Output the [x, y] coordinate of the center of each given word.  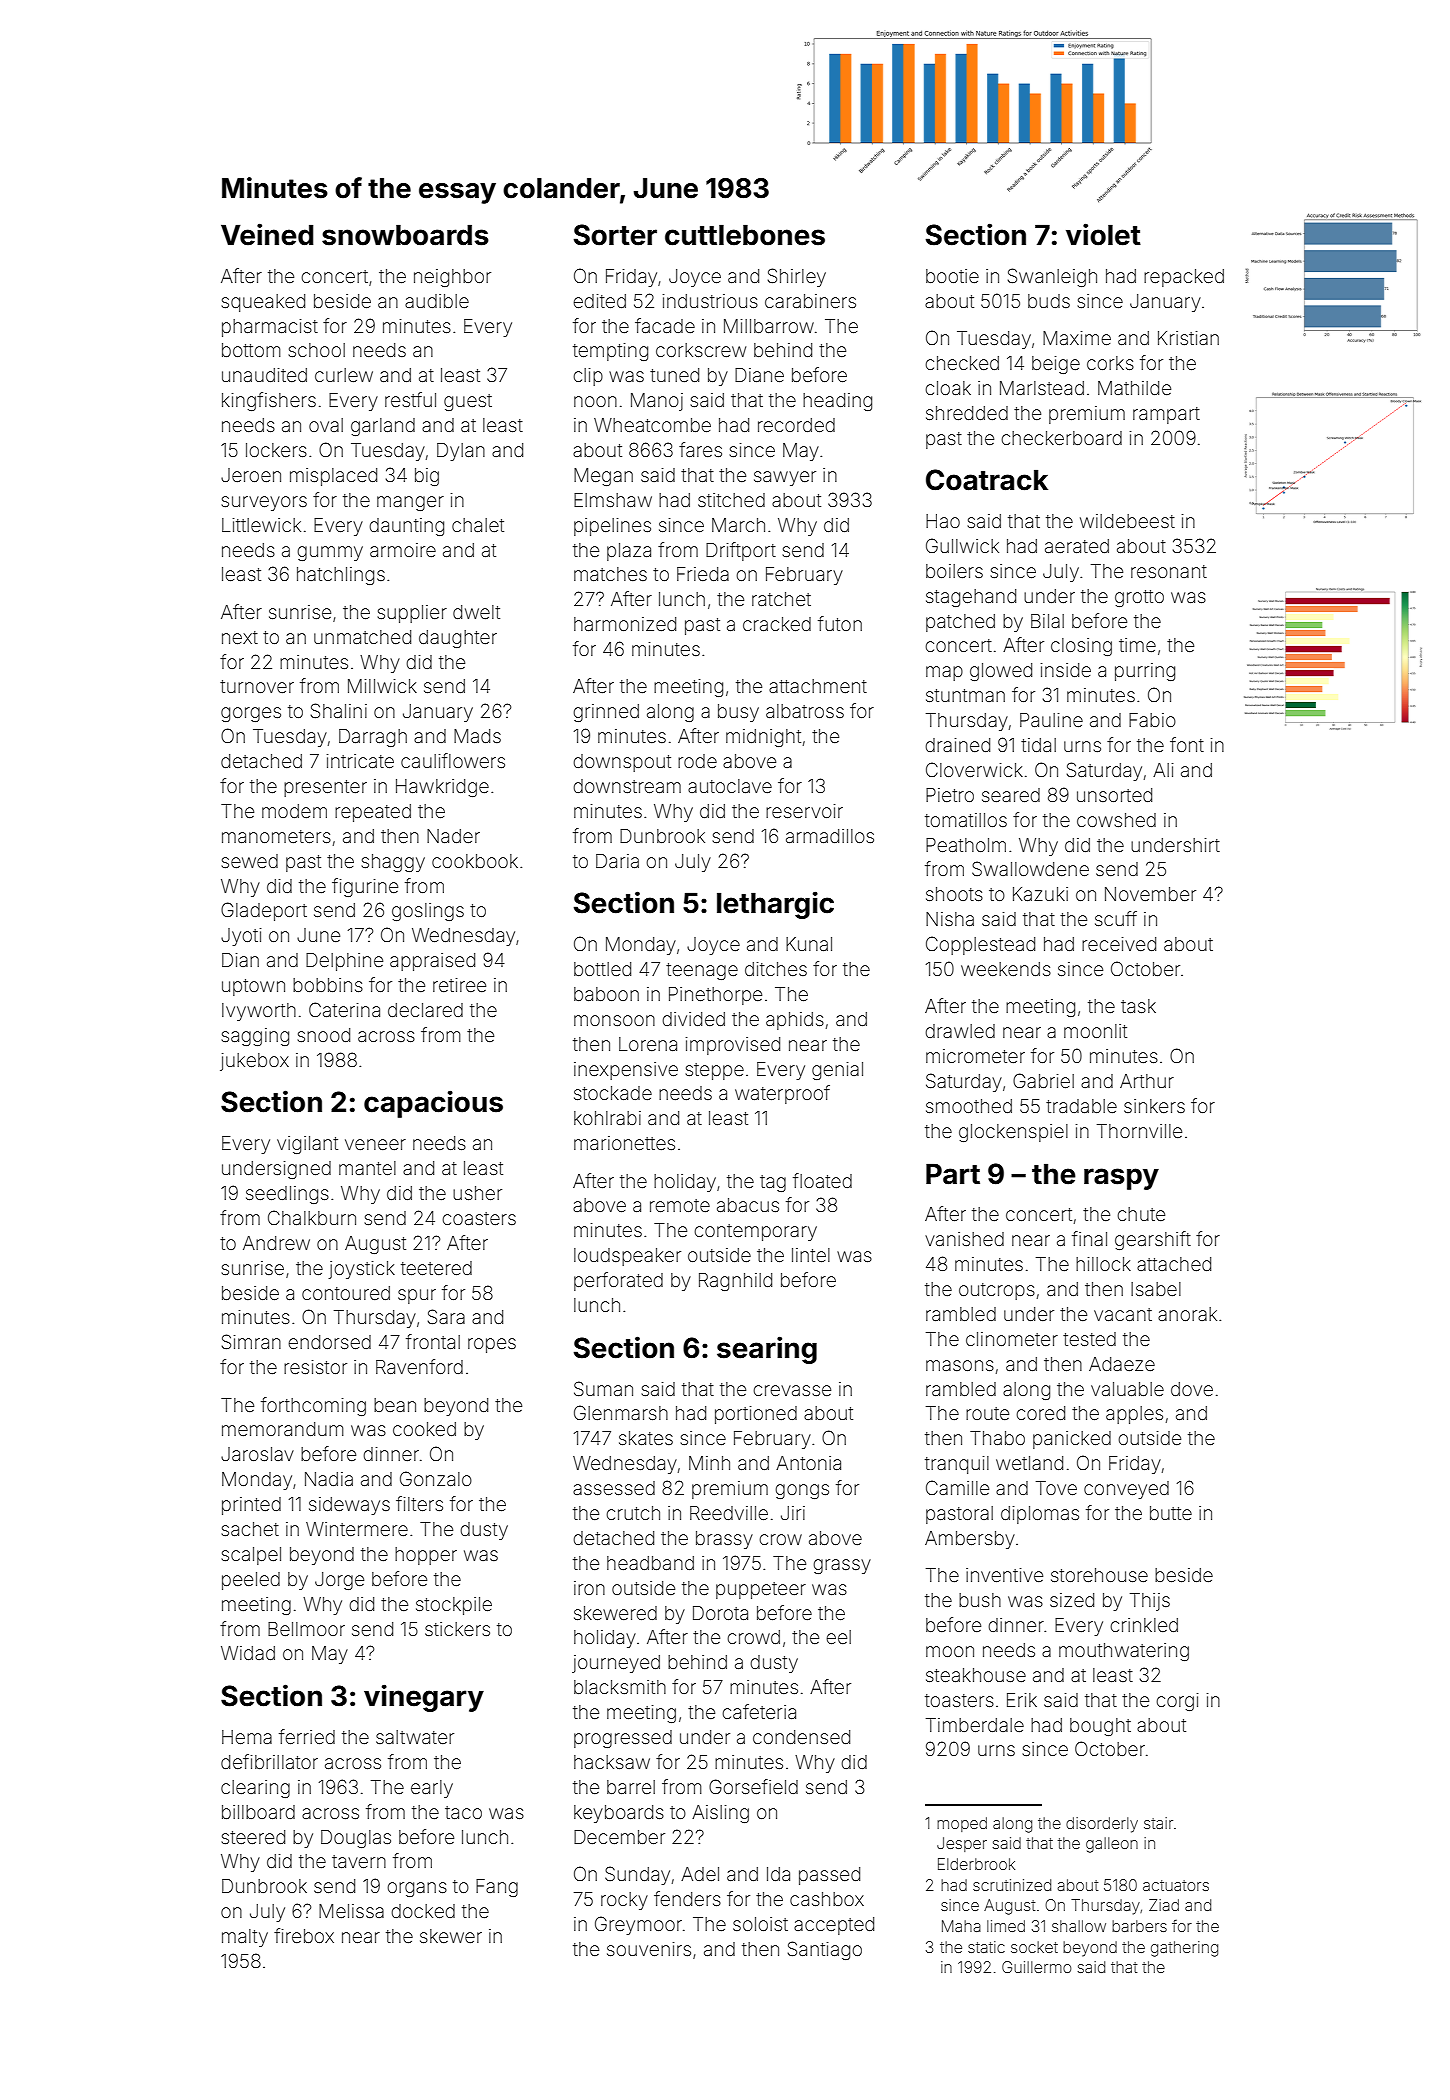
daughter [458, 639]
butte [1171, 1513]
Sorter [615, 235]
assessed [614, 1488]
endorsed [329, 1342]
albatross [805, 711]
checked [962, 363]
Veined [267, 234]
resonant [1169, 571]
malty [245, 1938]
